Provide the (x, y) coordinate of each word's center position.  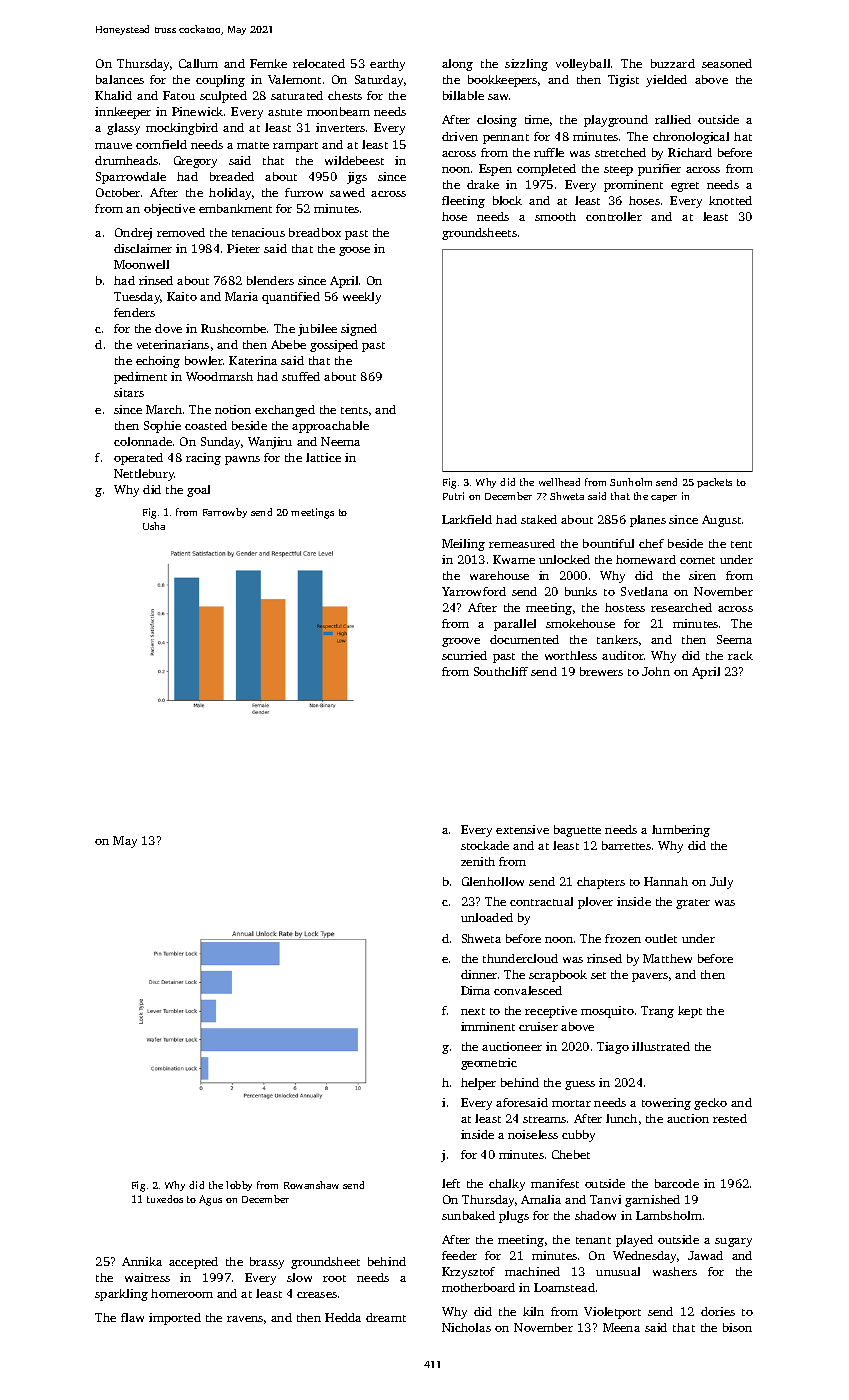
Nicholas (466, 1327)
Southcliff (501, 671)
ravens (245, 1319)
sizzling (526, 65)
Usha (154, 526)
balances (120, 79)
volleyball (583, 65)
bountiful (608, 543)
